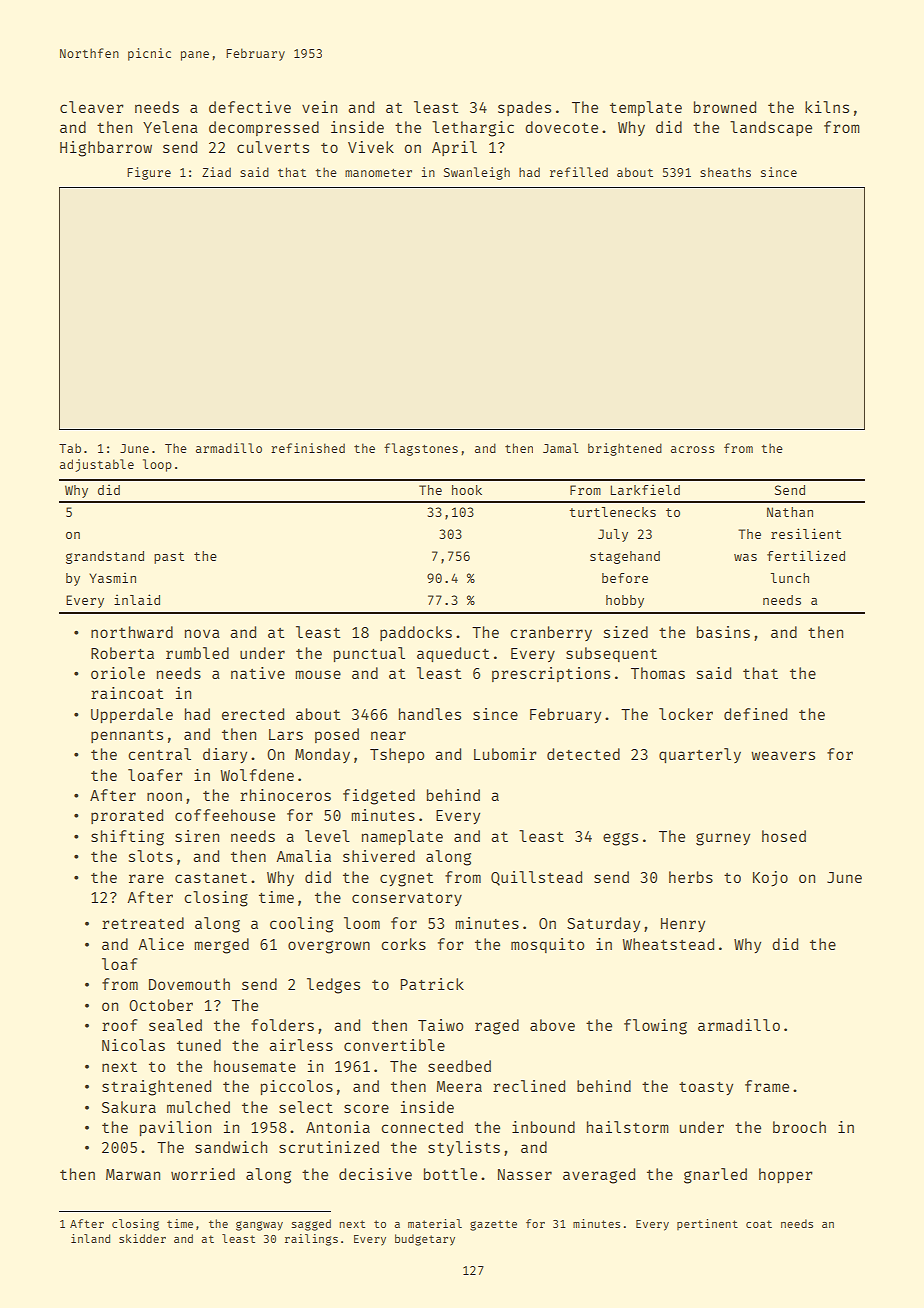 Image resolution: width=924 pixels, height=1308 pixels. I want to click on castanet, so click(211, 878).
